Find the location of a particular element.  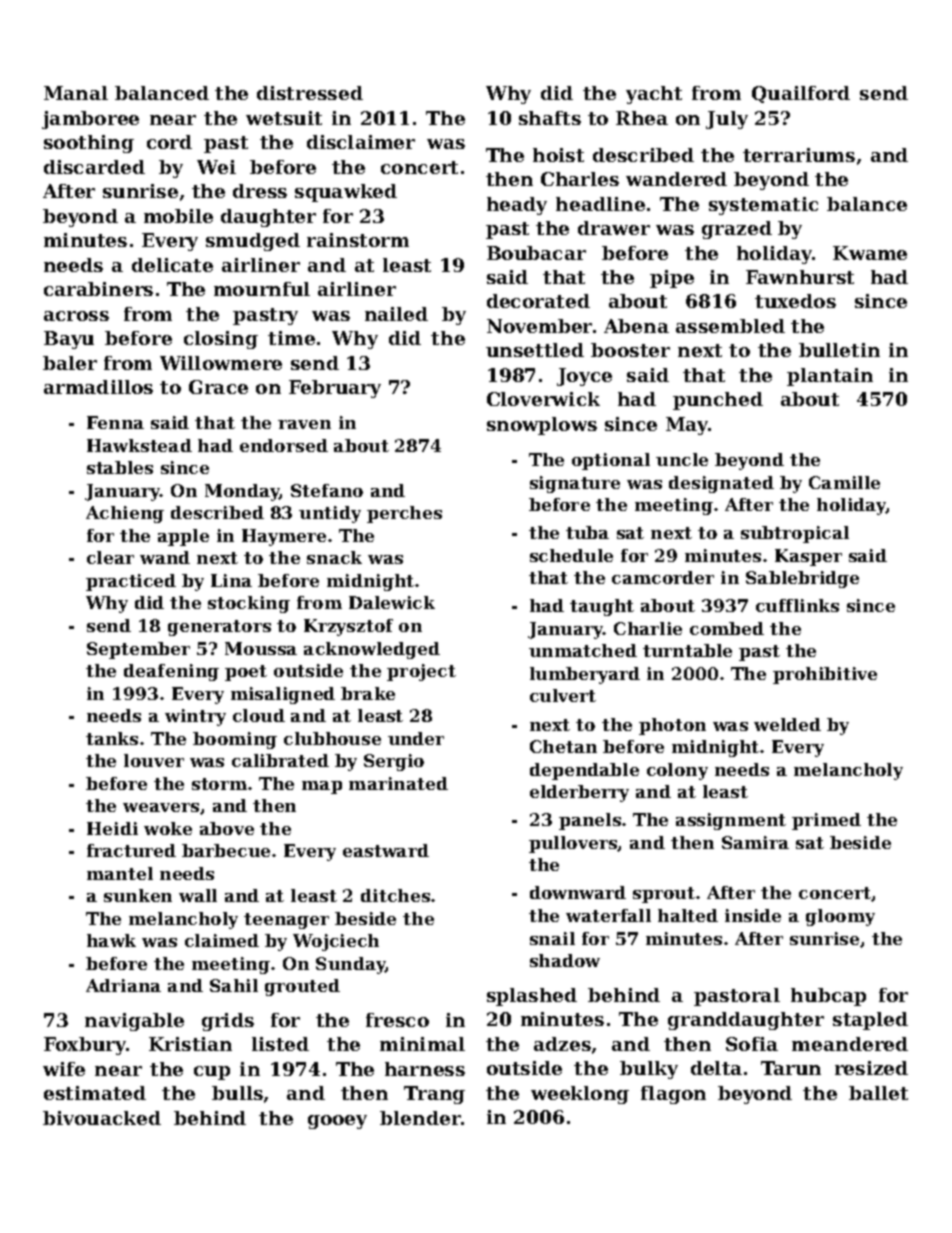

Quailford is located at coordinates (801, 94).
